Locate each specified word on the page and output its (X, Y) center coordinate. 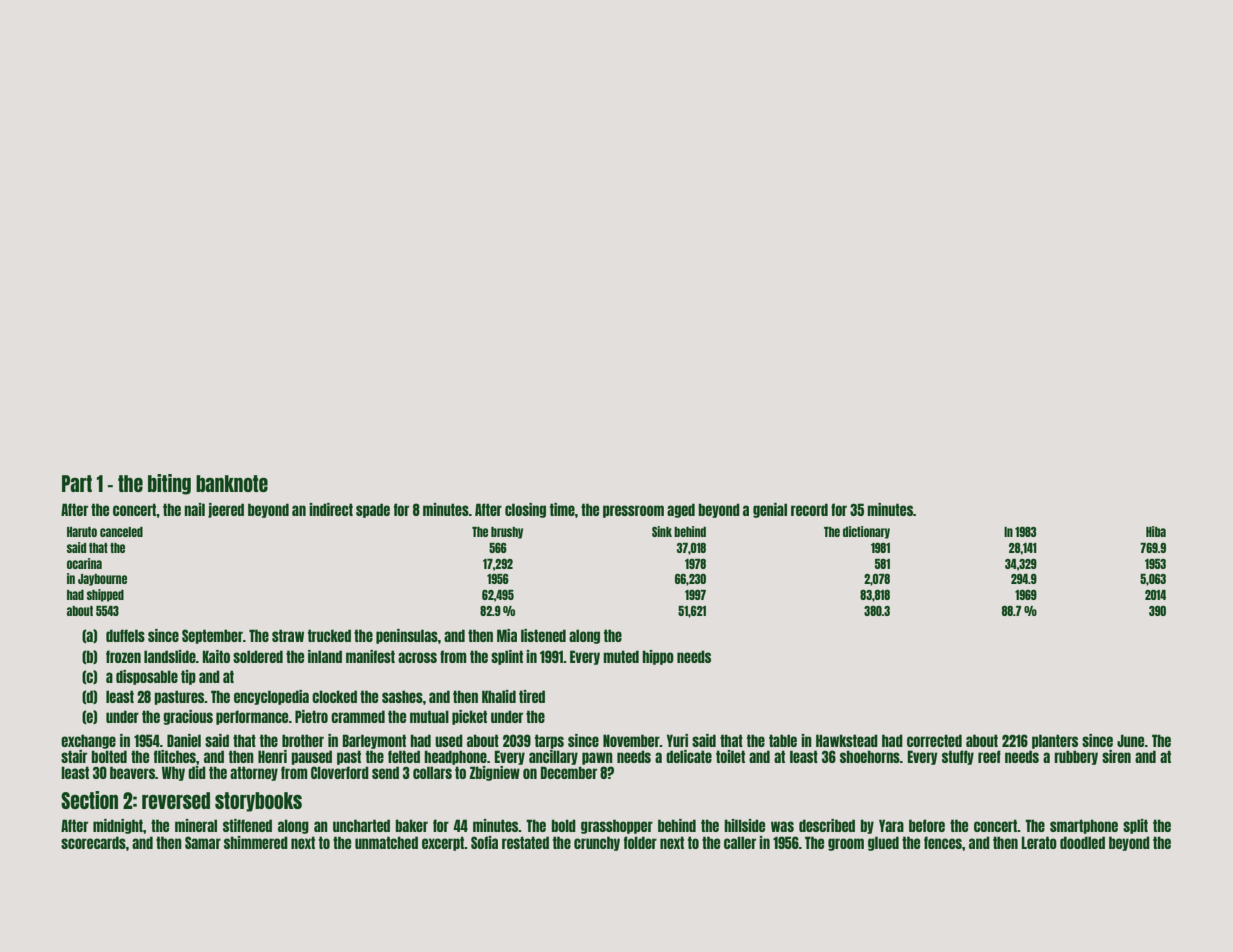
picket (469, 717)
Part (77, 483)
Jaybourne (102, 580)
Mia (507, 635)
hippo (658, 657)
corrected (934, 740)
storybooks (258, 802)
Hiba (1156, 531)
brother (303, 740)
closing (525, 510)
